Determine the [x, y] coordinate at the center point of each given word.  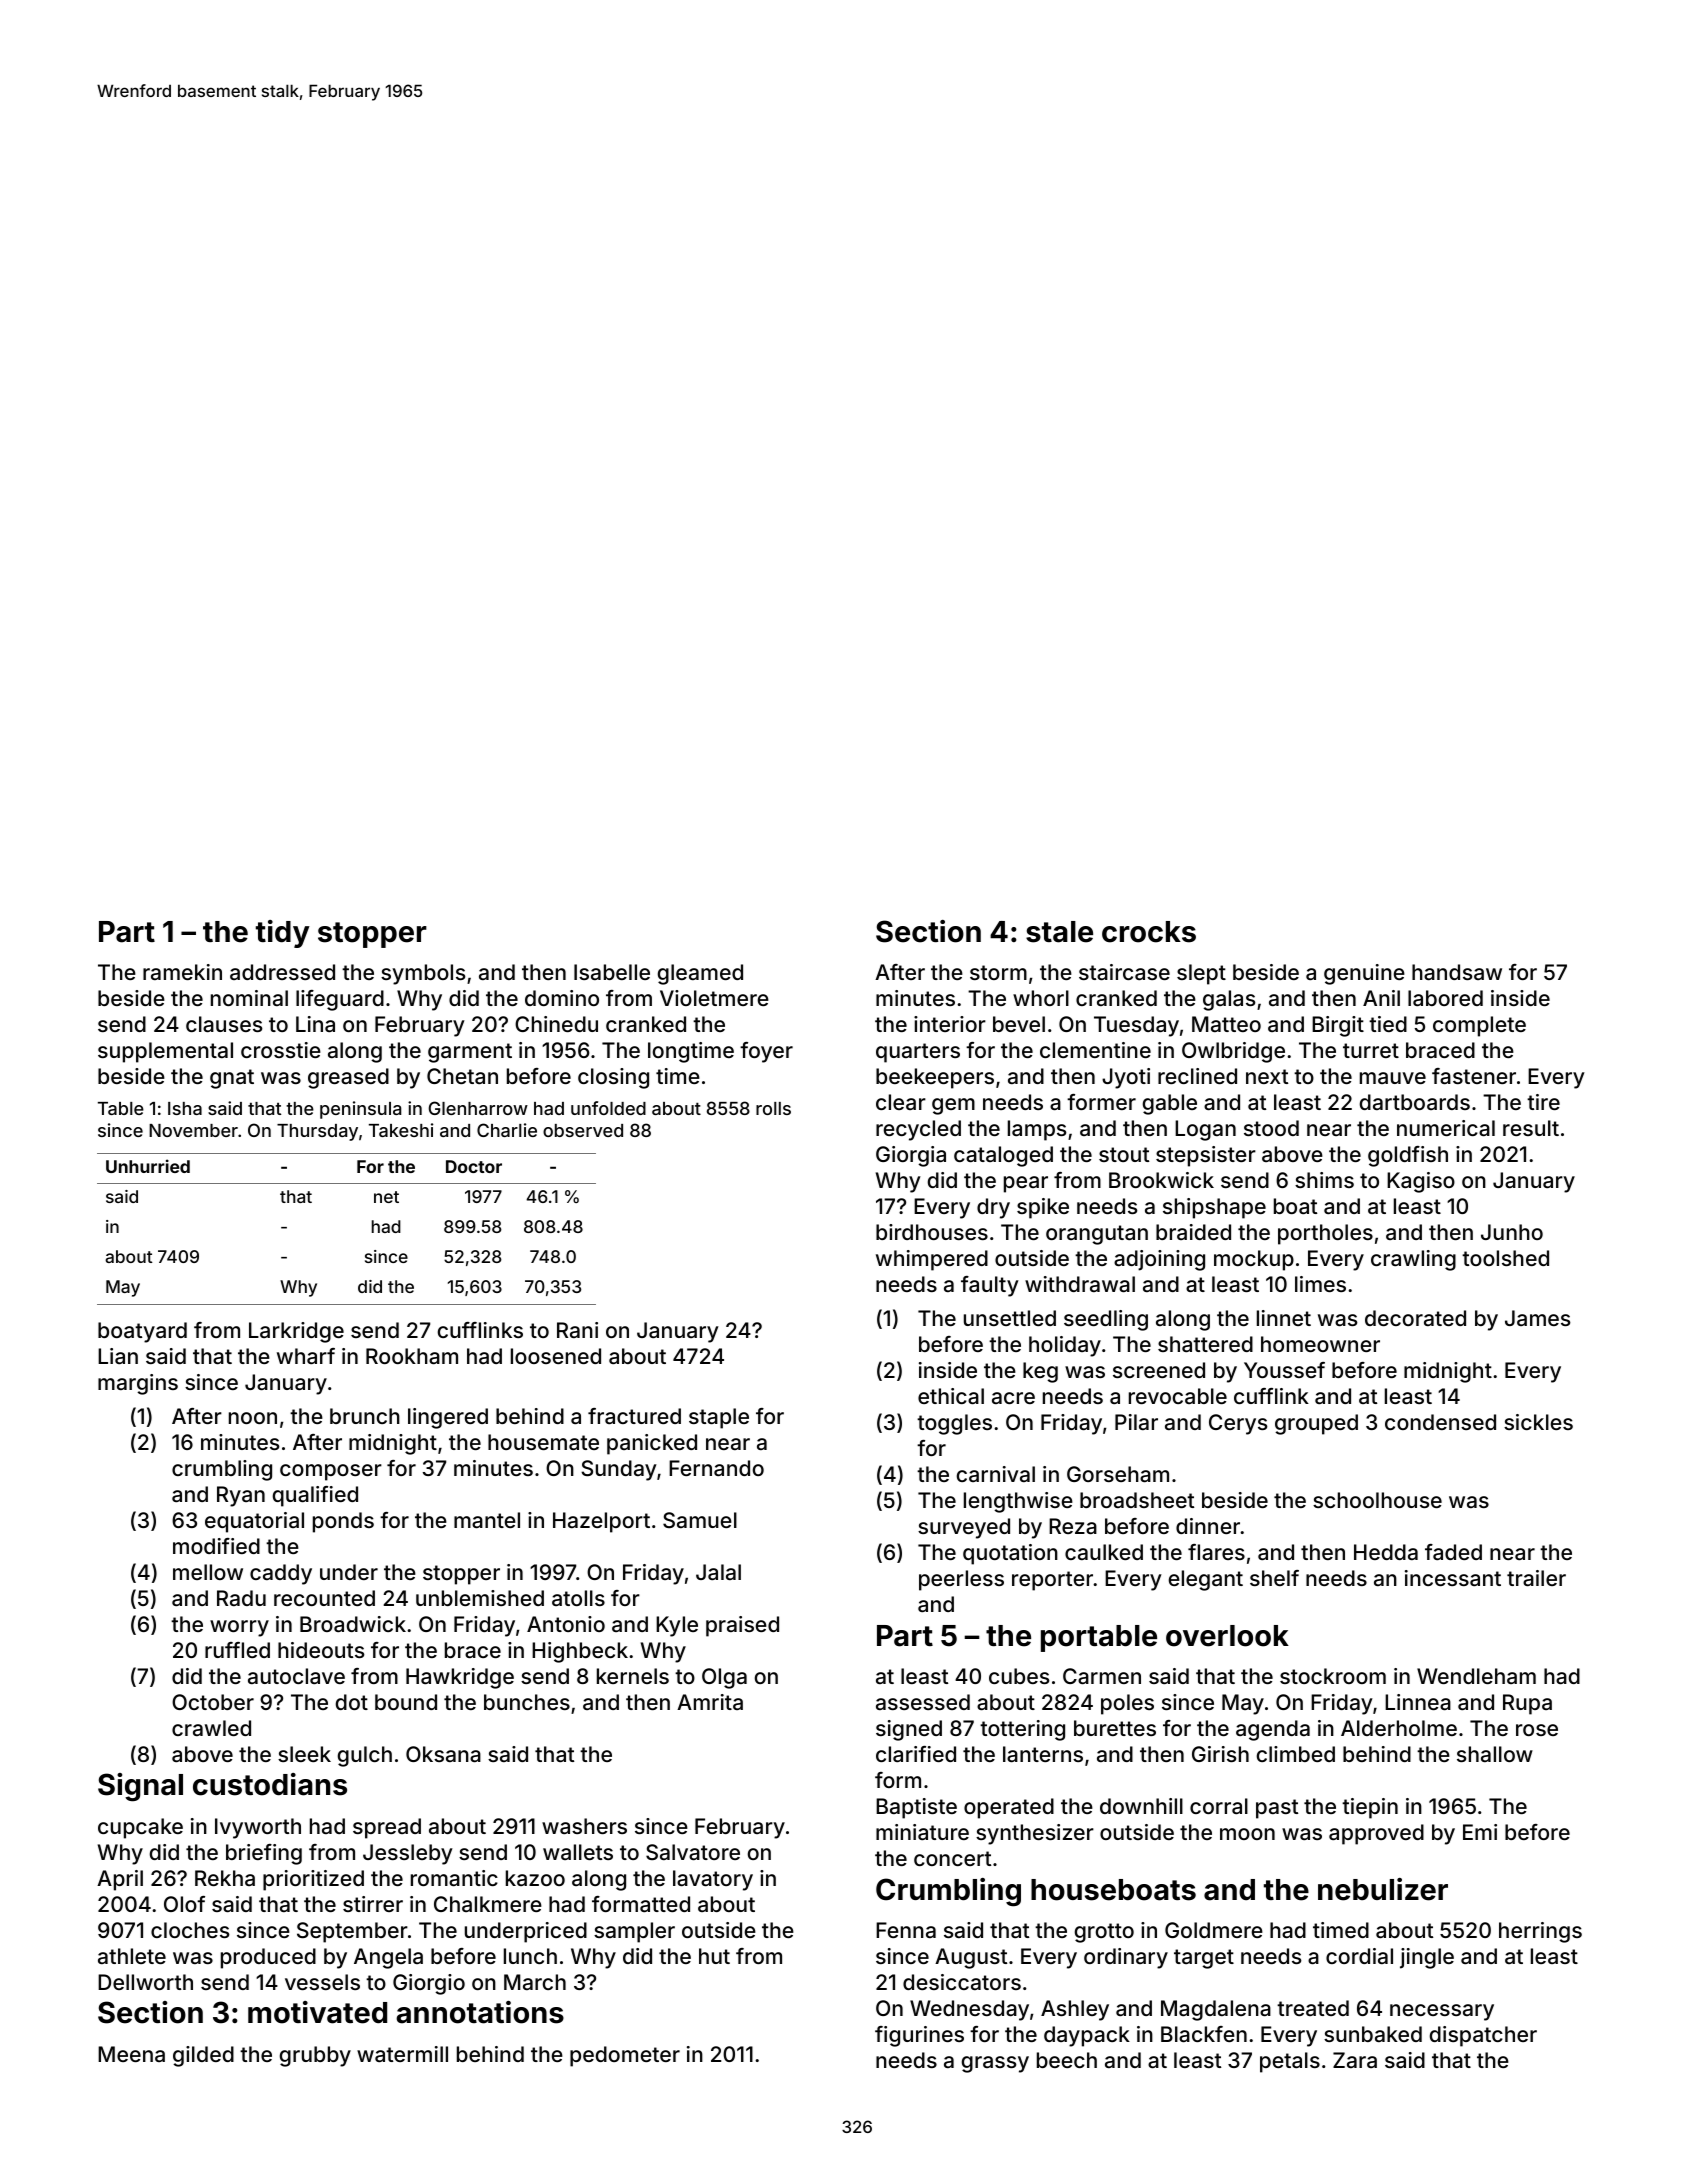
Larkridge [296, 1332]
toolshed [1505, 1258]
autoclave [296, 1676]
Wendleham [1476, 1676]
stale [1059, 932]
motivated [317, 2012]
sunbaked [1373, 2034]
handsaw [1457, 972]
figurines [919, 2036]
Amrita [710, 1702]
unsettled [1010, 1318]
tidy [283, 934]
